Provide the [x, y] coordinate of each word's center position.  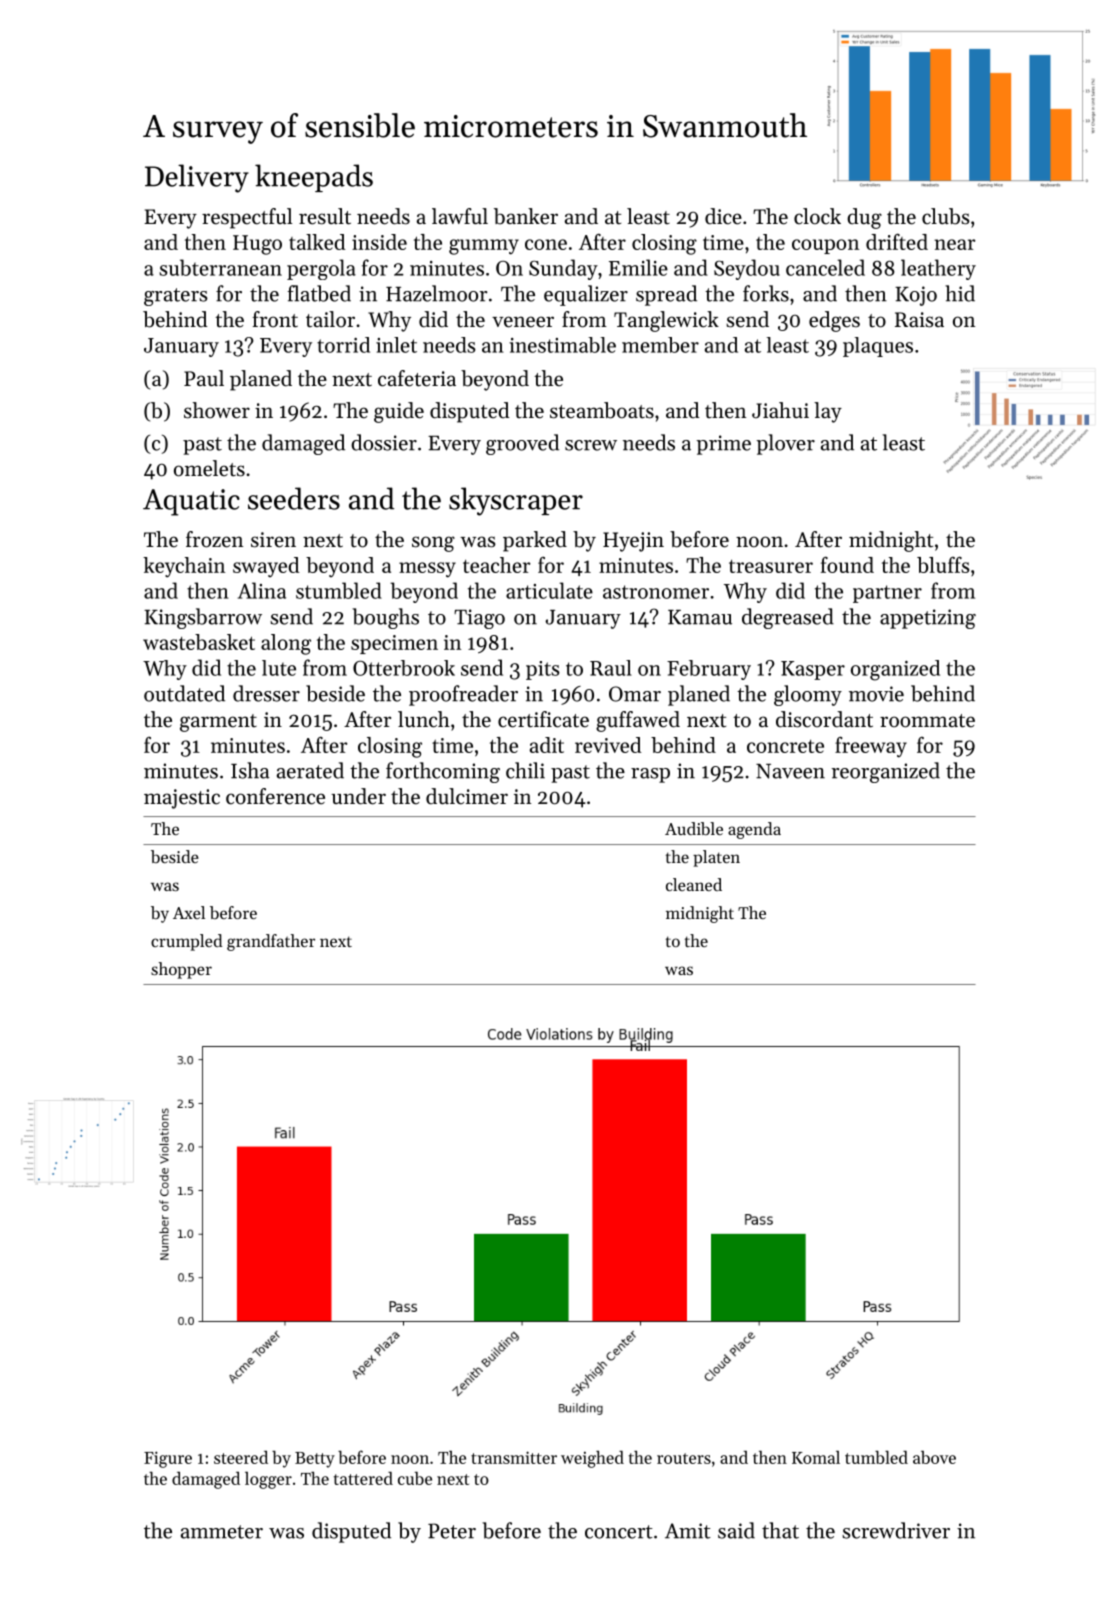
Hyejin [633, 542]
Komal [816, 1457]
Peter [452, 1531]
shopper [181, 970]
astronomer [656, 592]
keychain [184, 567]
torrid [343, 345]
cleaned [694, 884]
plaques [878, 347]
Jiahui [780, 410]
